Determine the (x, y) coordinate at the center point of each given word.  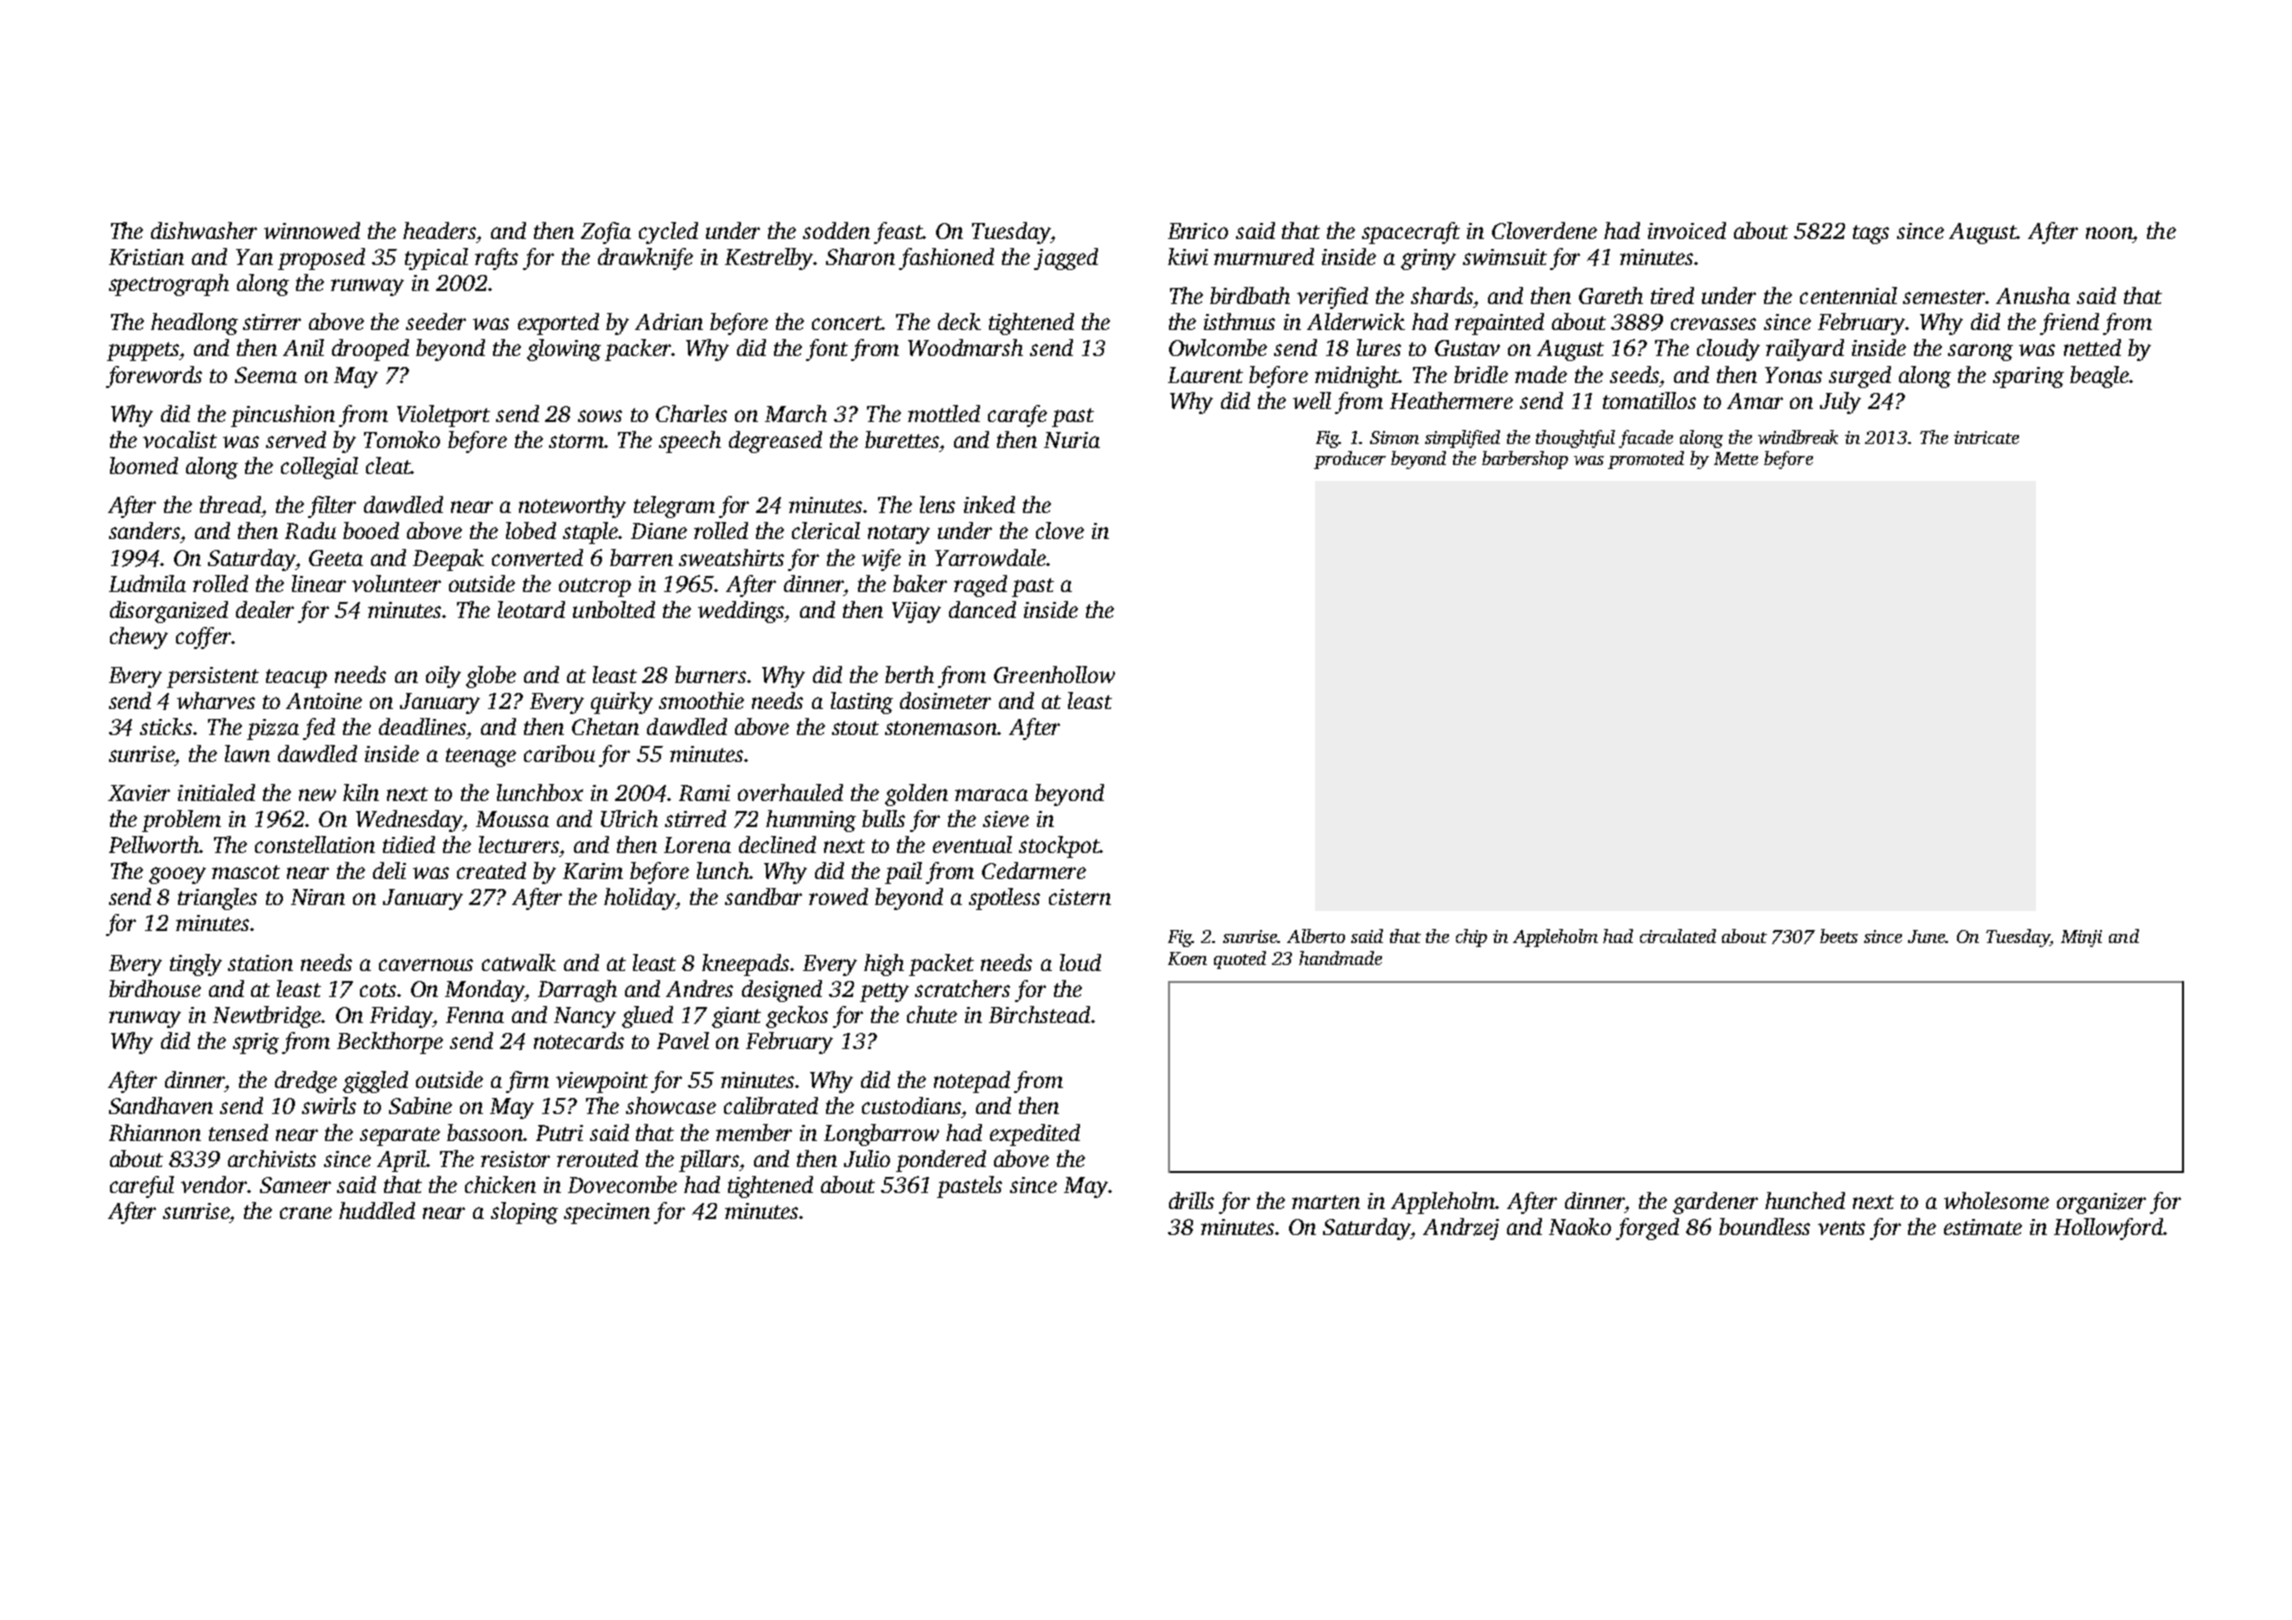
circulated (1678, 936)
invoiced (1687, 230)
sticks (166, 726)
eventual (972, 844)
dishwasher (204, 230)
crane (306, 1213)
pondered (941, 1161)
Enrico (1198, 231)
